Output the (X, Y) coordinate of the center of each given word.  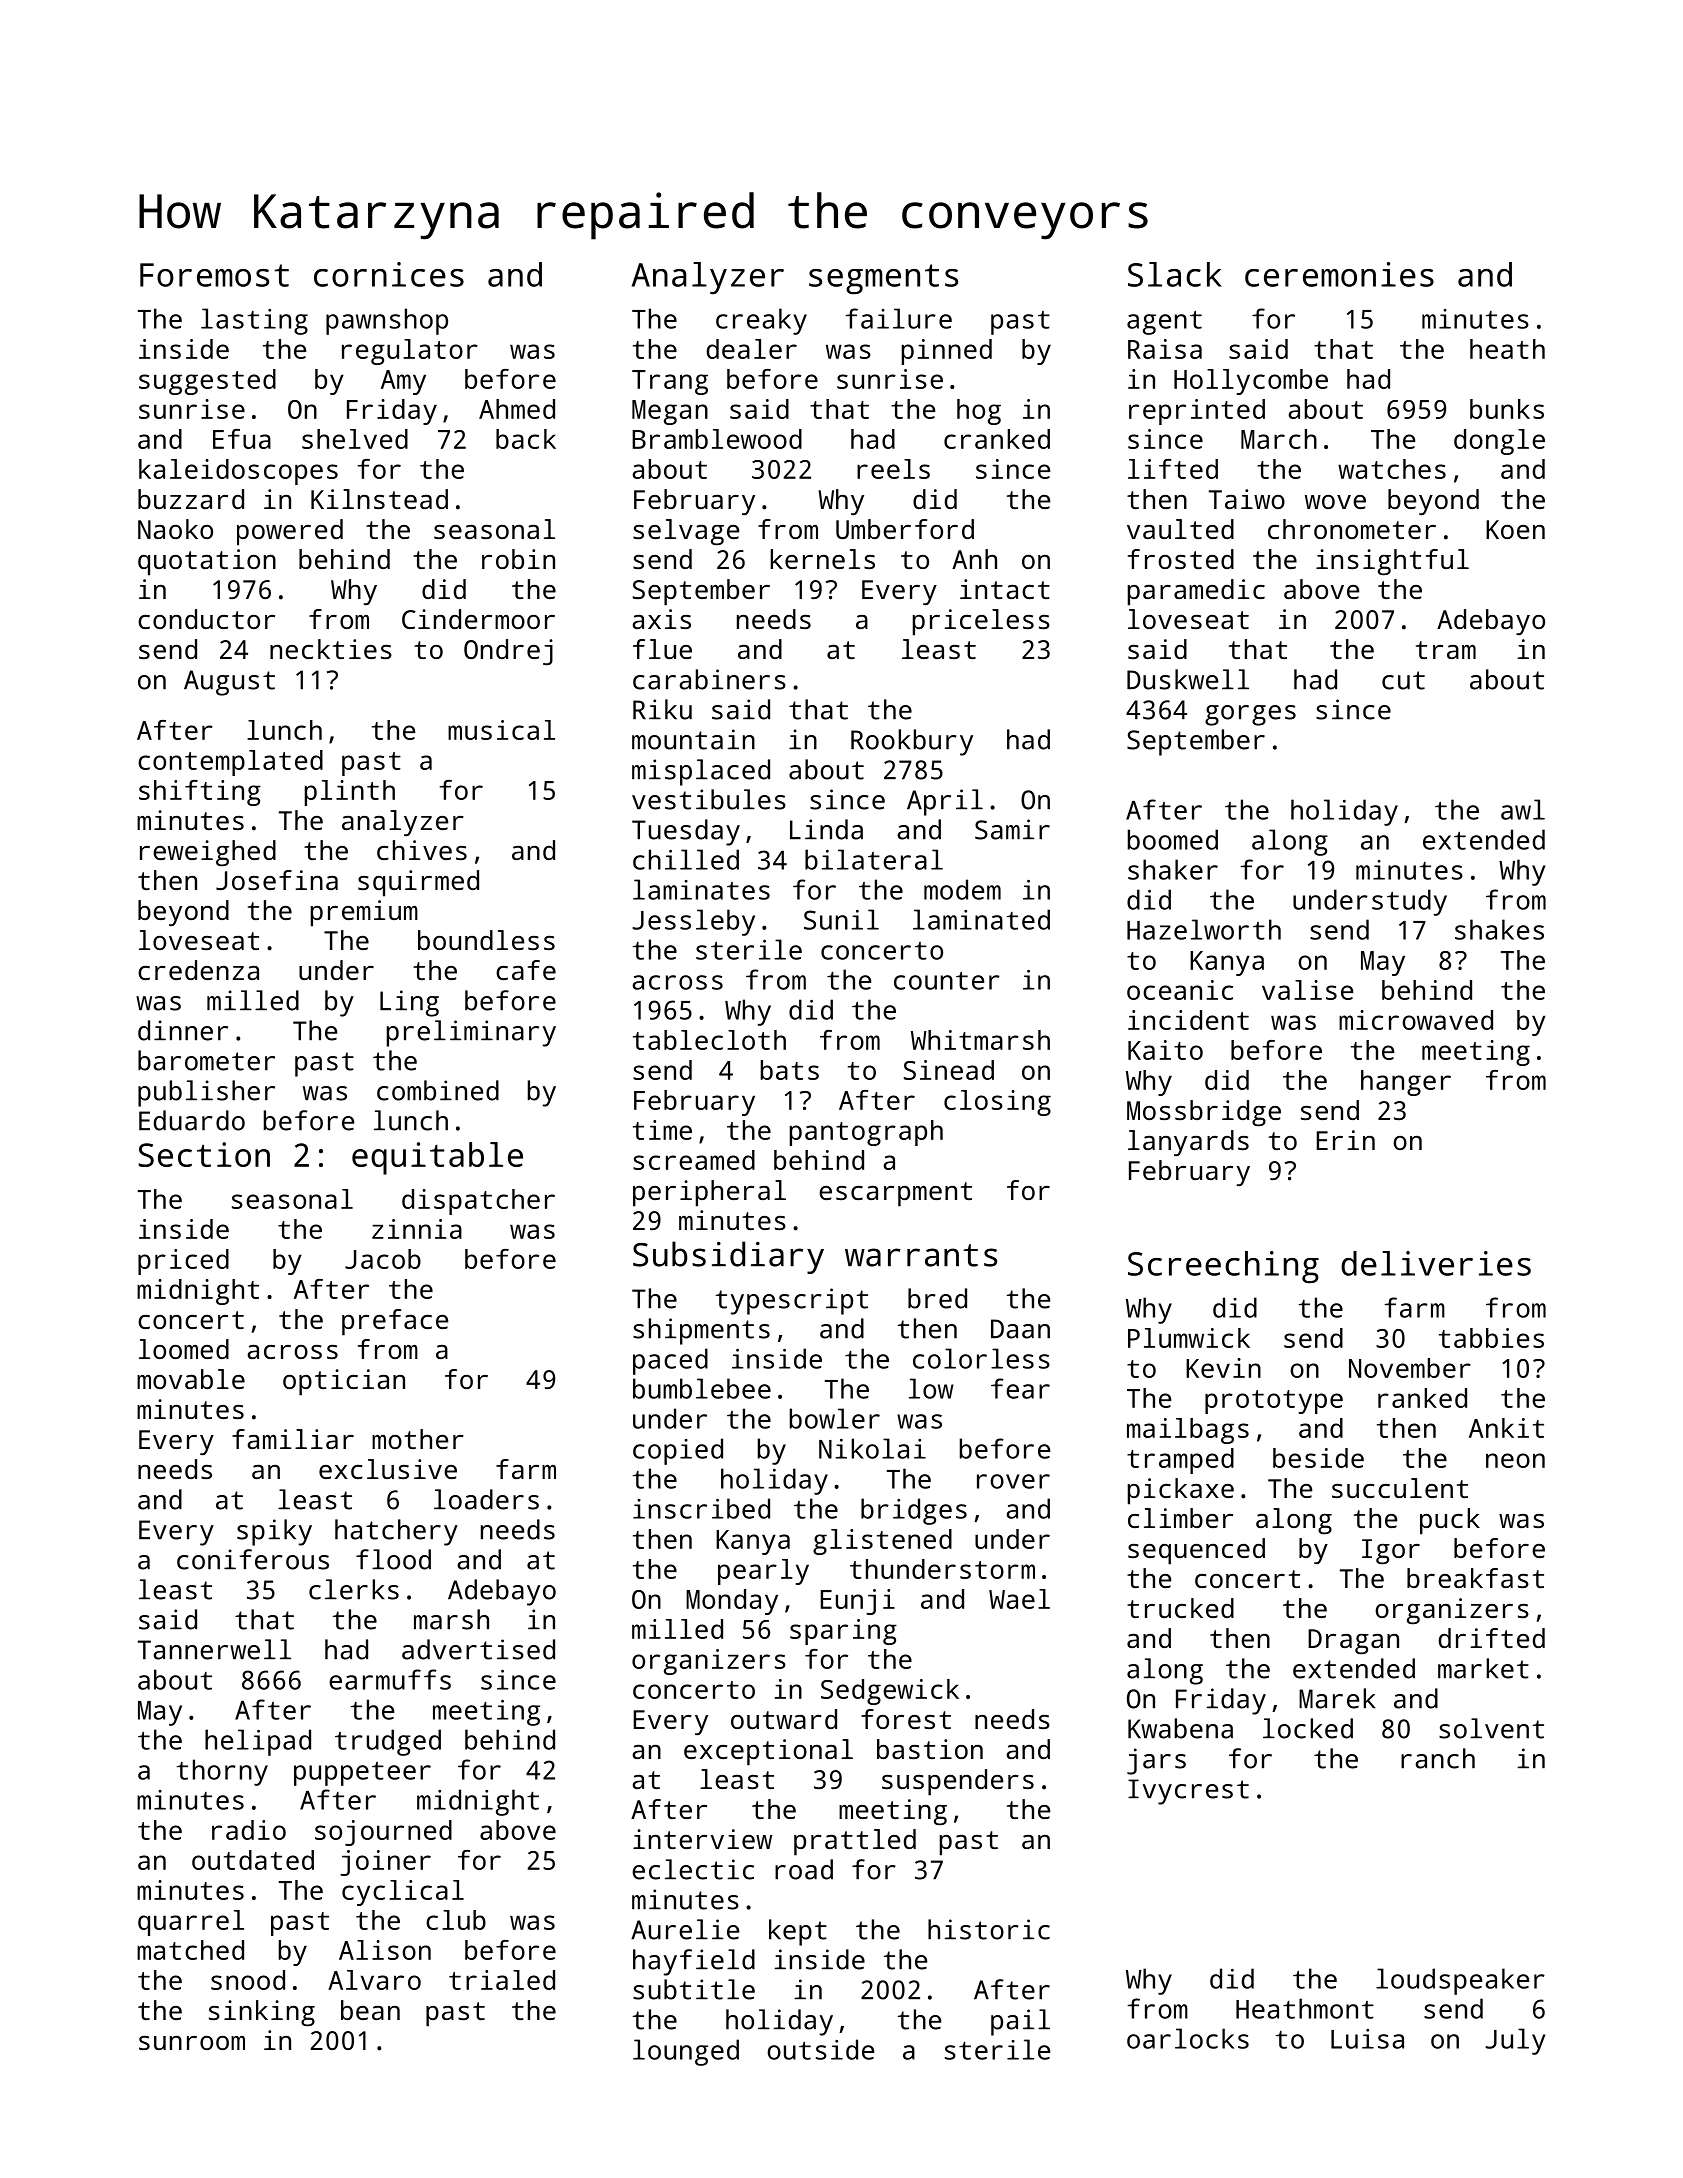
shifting (200, 793)
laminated (981, 919)
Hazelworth (1204, 929)
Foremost (214, 275)
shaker (1173, 869)
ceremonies (1339, 274)
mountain (693, 739)
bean (370, 2010)
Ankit (1506, 1428)
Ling (409, 1003)
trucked (1180, 1608)
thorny (222, 1772)
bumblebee (702, 1388)
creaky (761, 321)
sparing (843, 1632)
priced (183, 1262)
